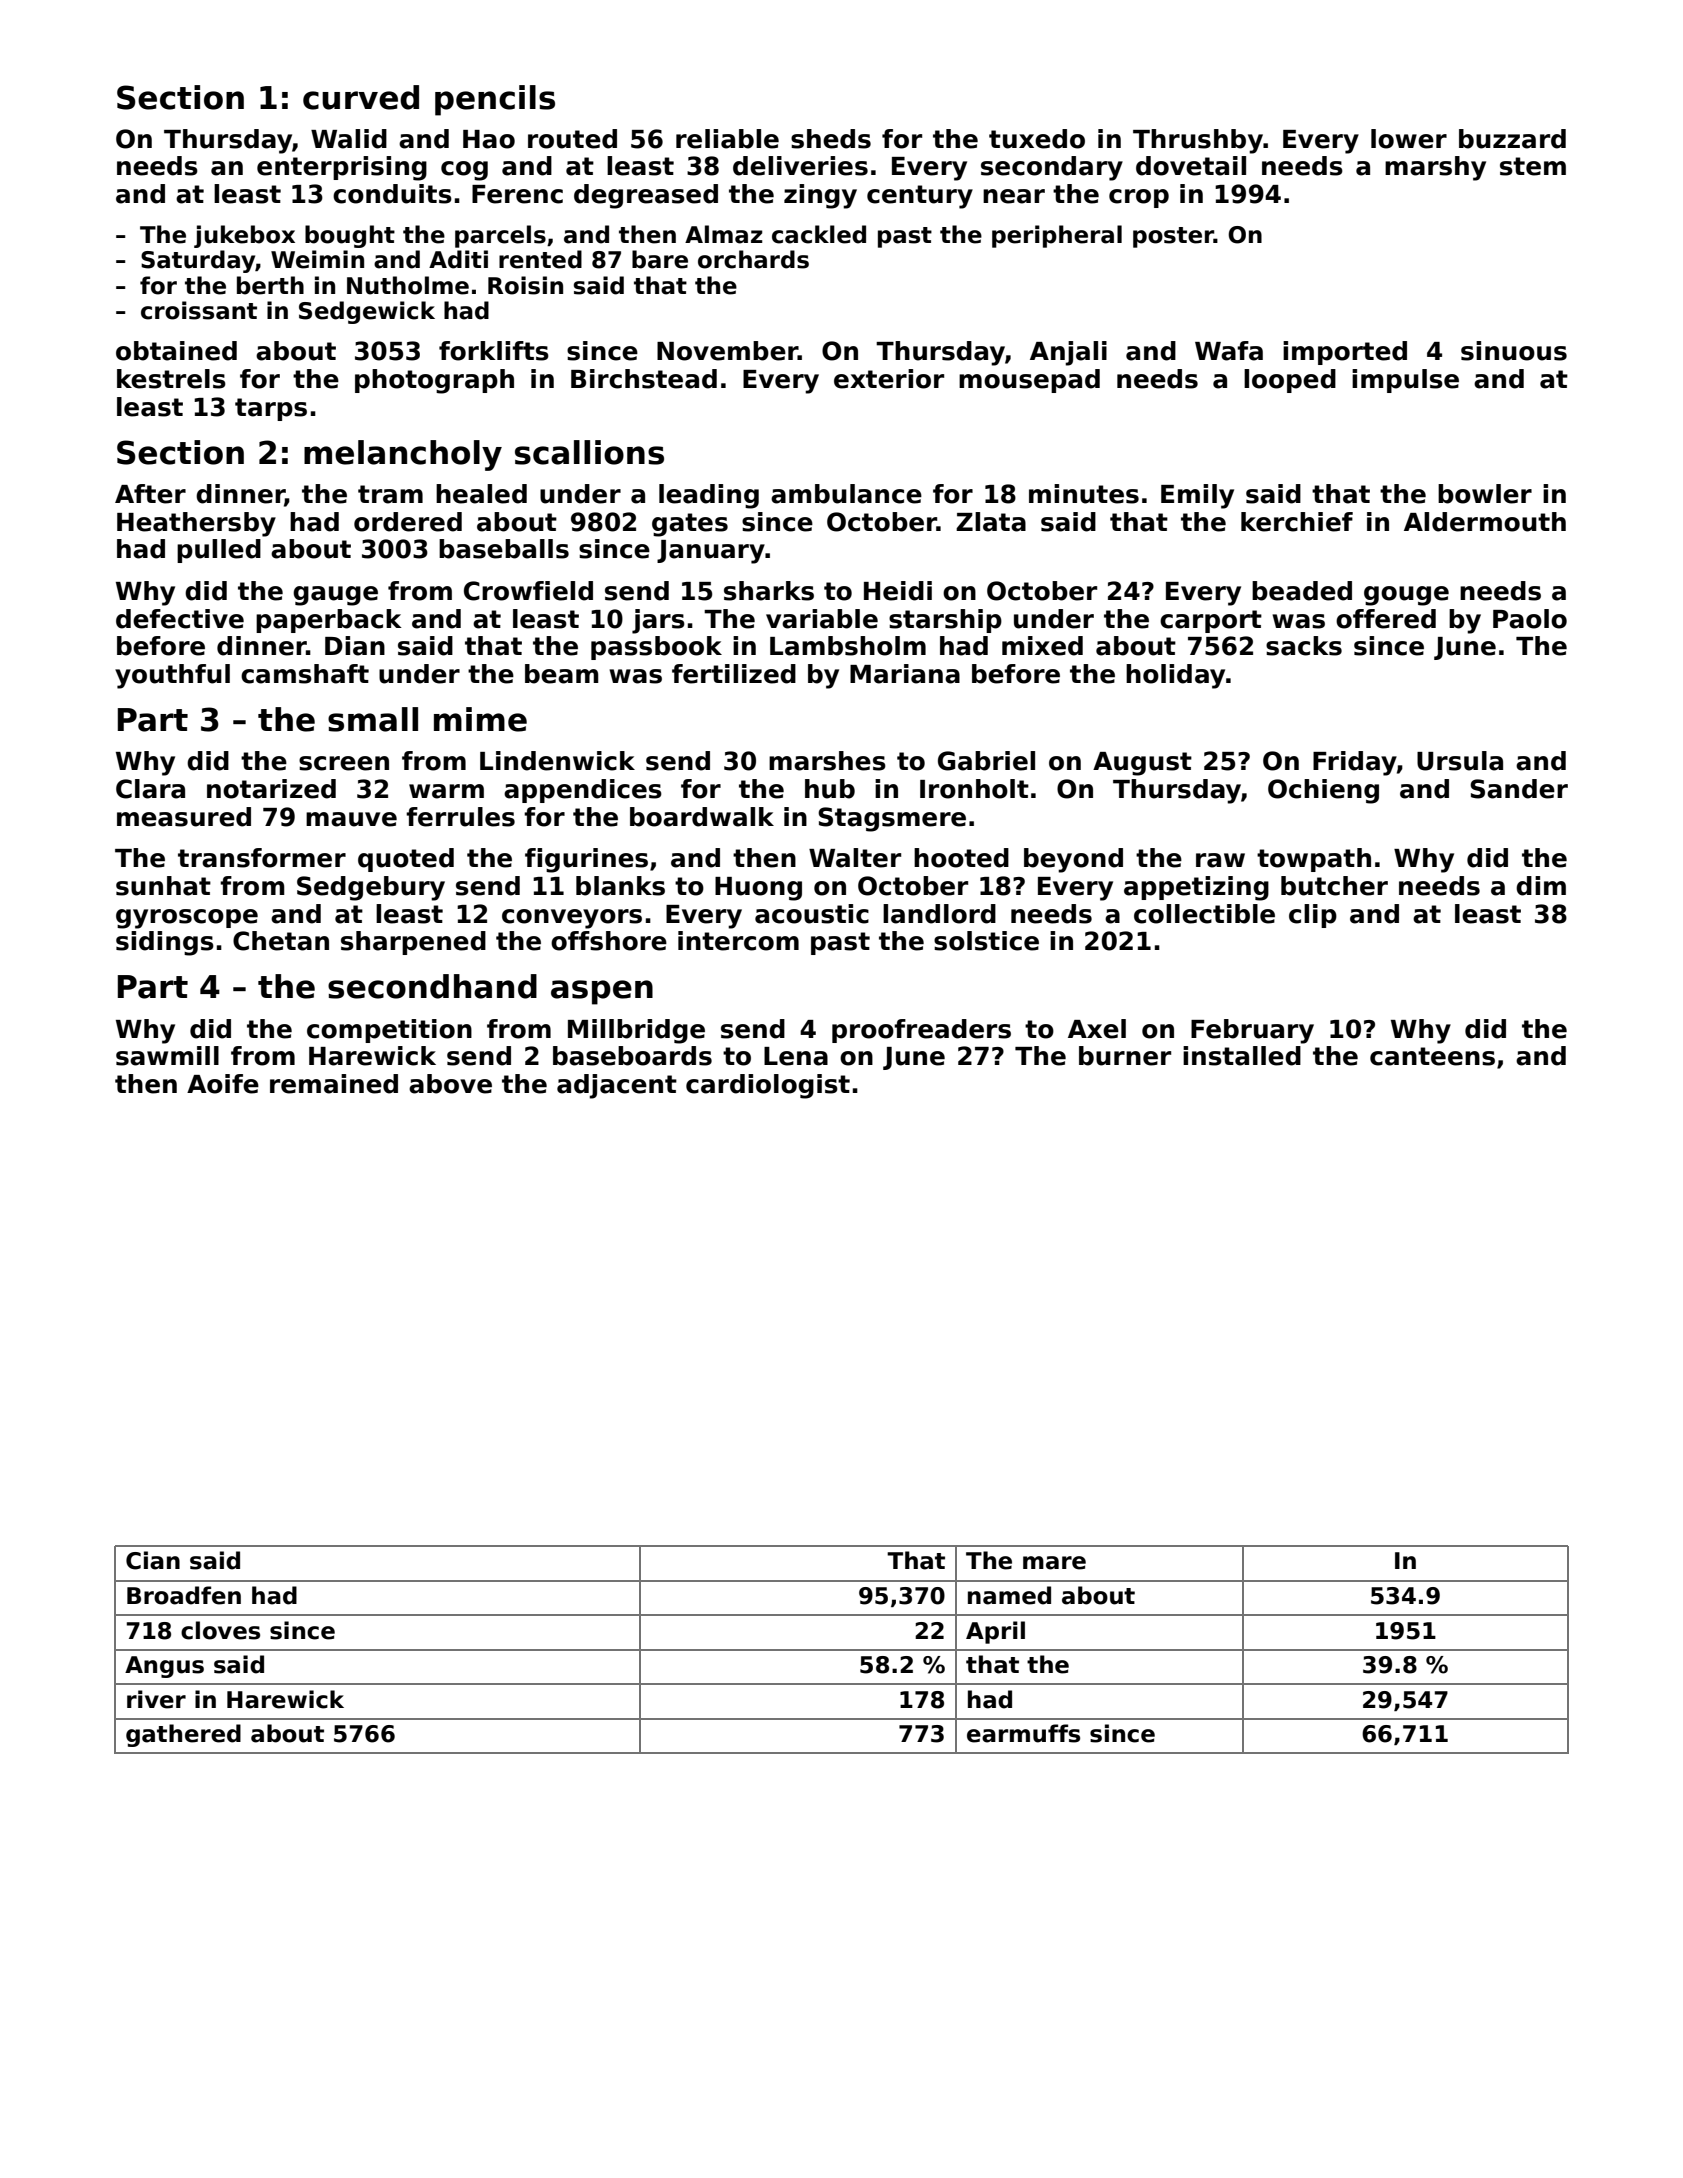 The image size is (1683, 2178). Describe the element at coordinates (1432, 1056) in the screenshot. I see `canteens` at that location.
